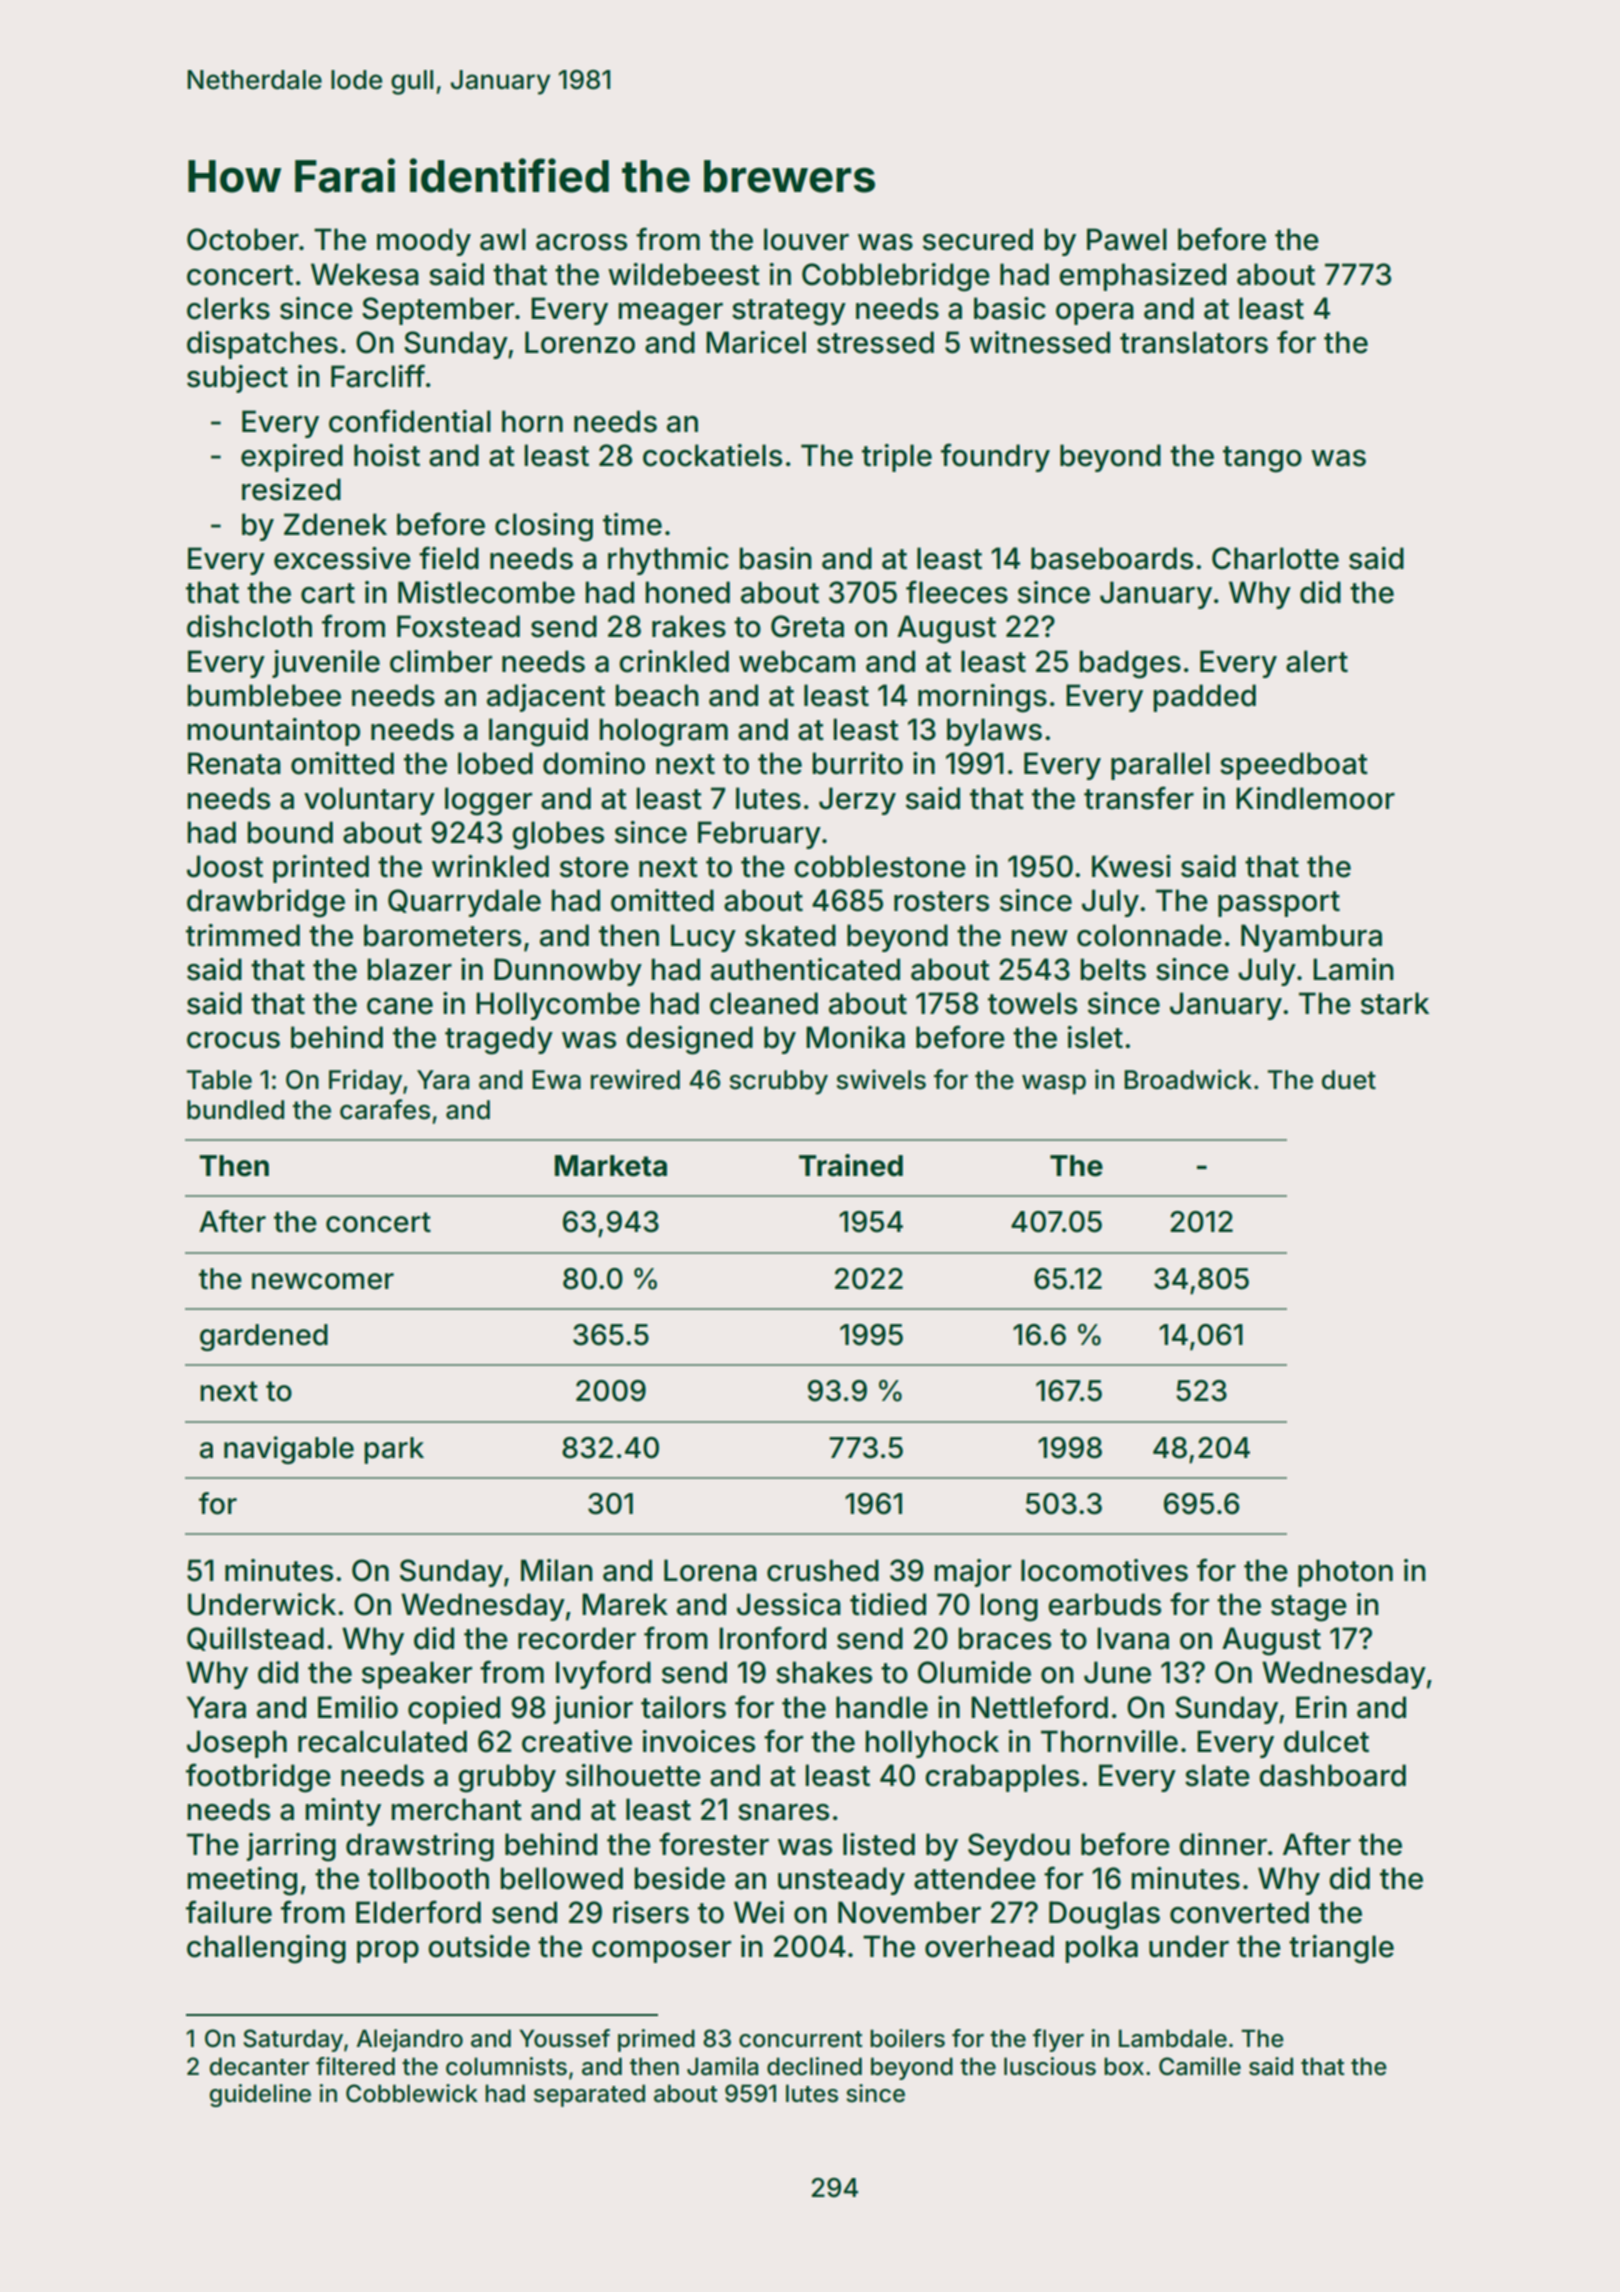  Describe the element at coordinates (807, 626) in the page. I see `Greta` at that location.
